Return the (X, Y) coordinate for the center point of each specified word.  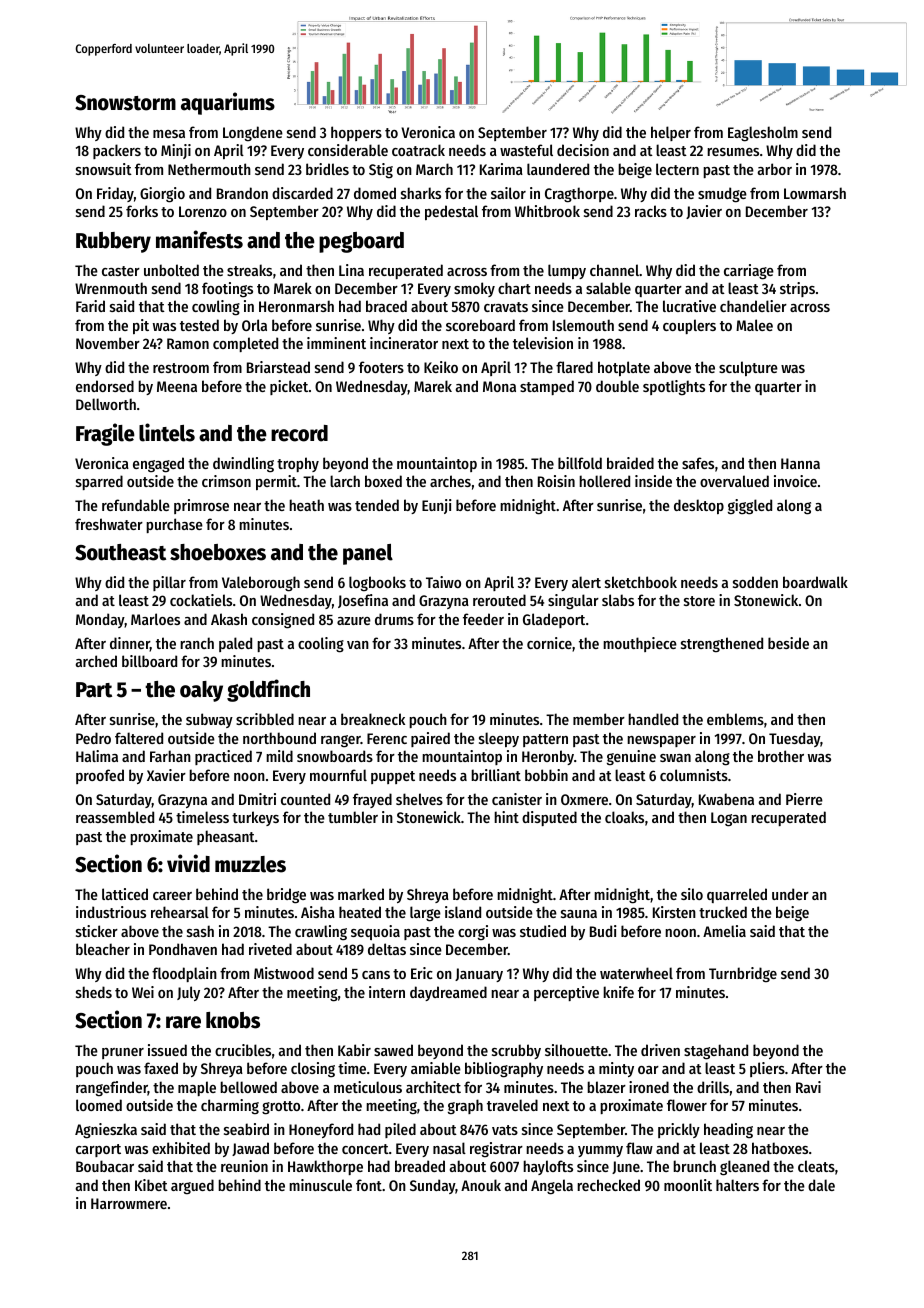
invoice (795, 481)
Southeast (120, 552)
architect (433, 1087)
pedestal (451, 212)
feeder (483, 619)
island (463, 912)
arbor (775, 169)
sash (200, 931)
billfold (580, 463)
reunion (244, 1166)
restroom (181, 368)
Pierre (804, 799)
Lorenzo (203, 211)
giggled (750, 507)
